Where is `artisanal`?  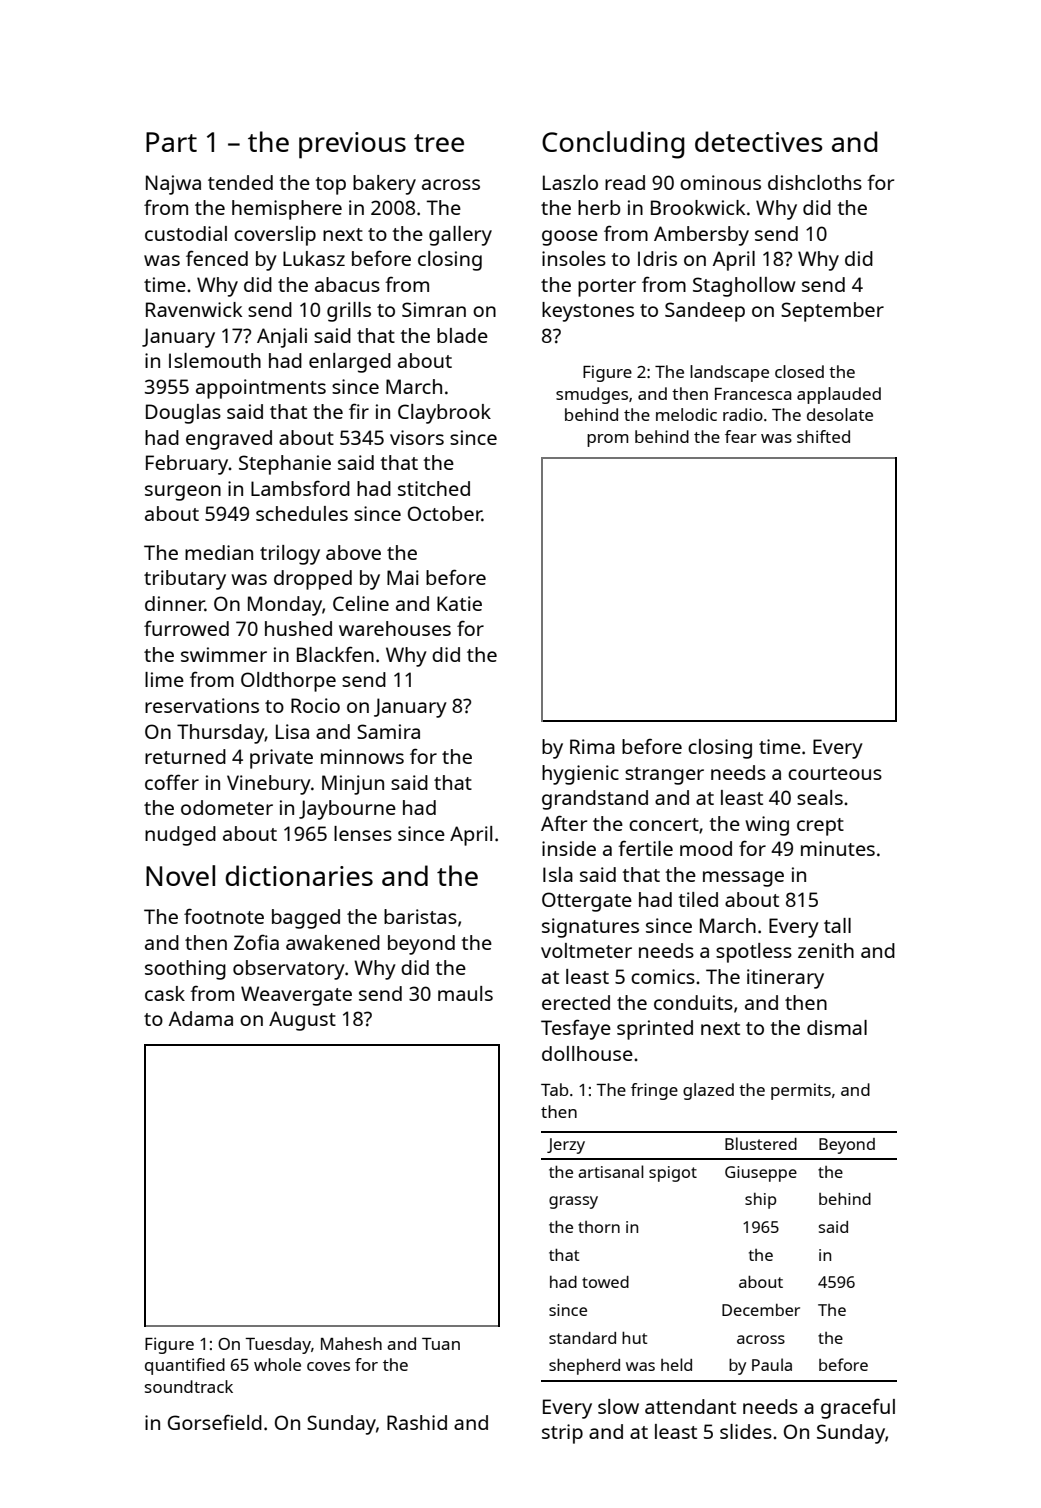
artisanal is located at coordinates (611, 1171).
